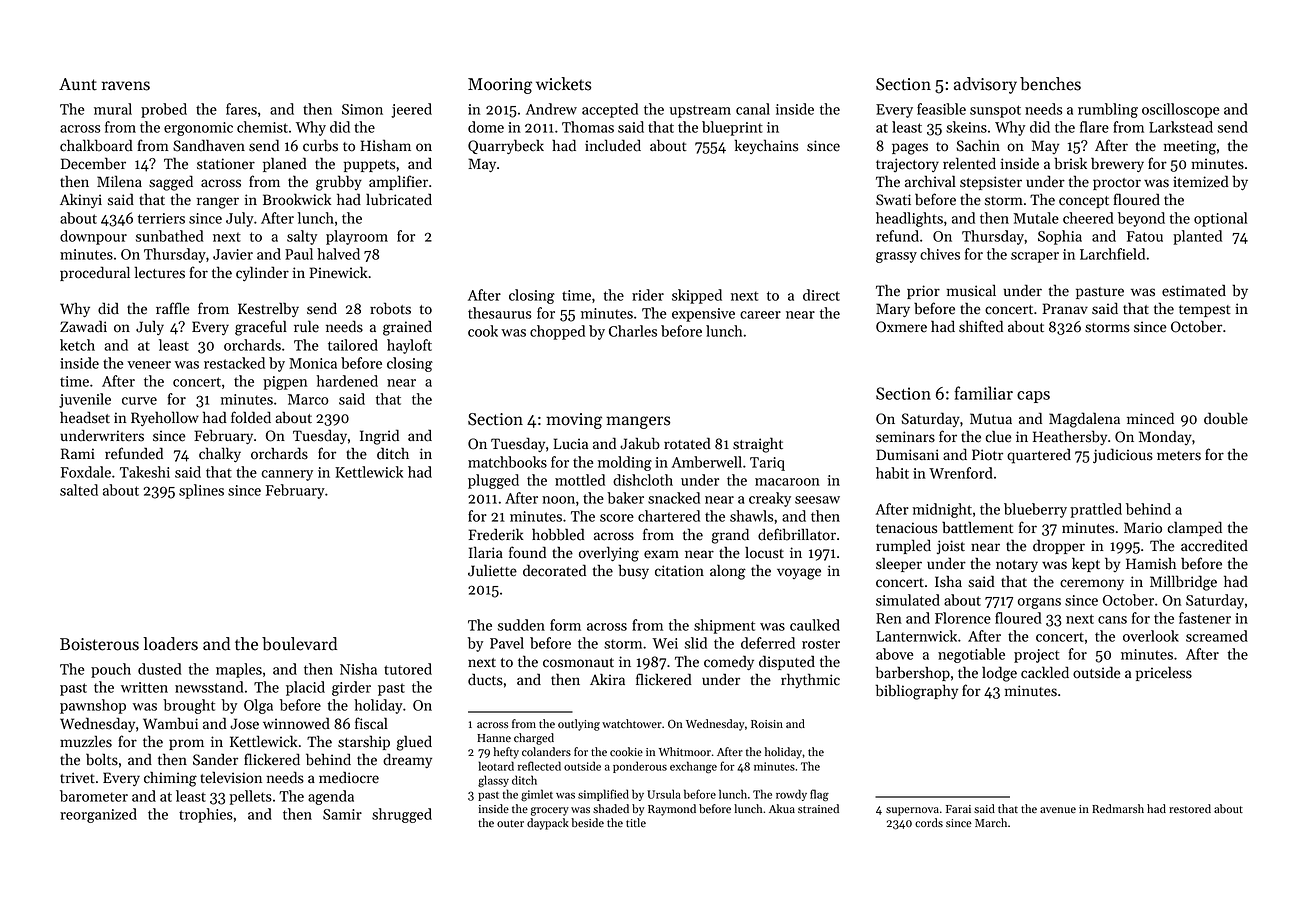 This screenshot has width=1308, height=924. Describe the element at coordinates (145, 472) in the screenshot. I see `Takeshi` at that location.
